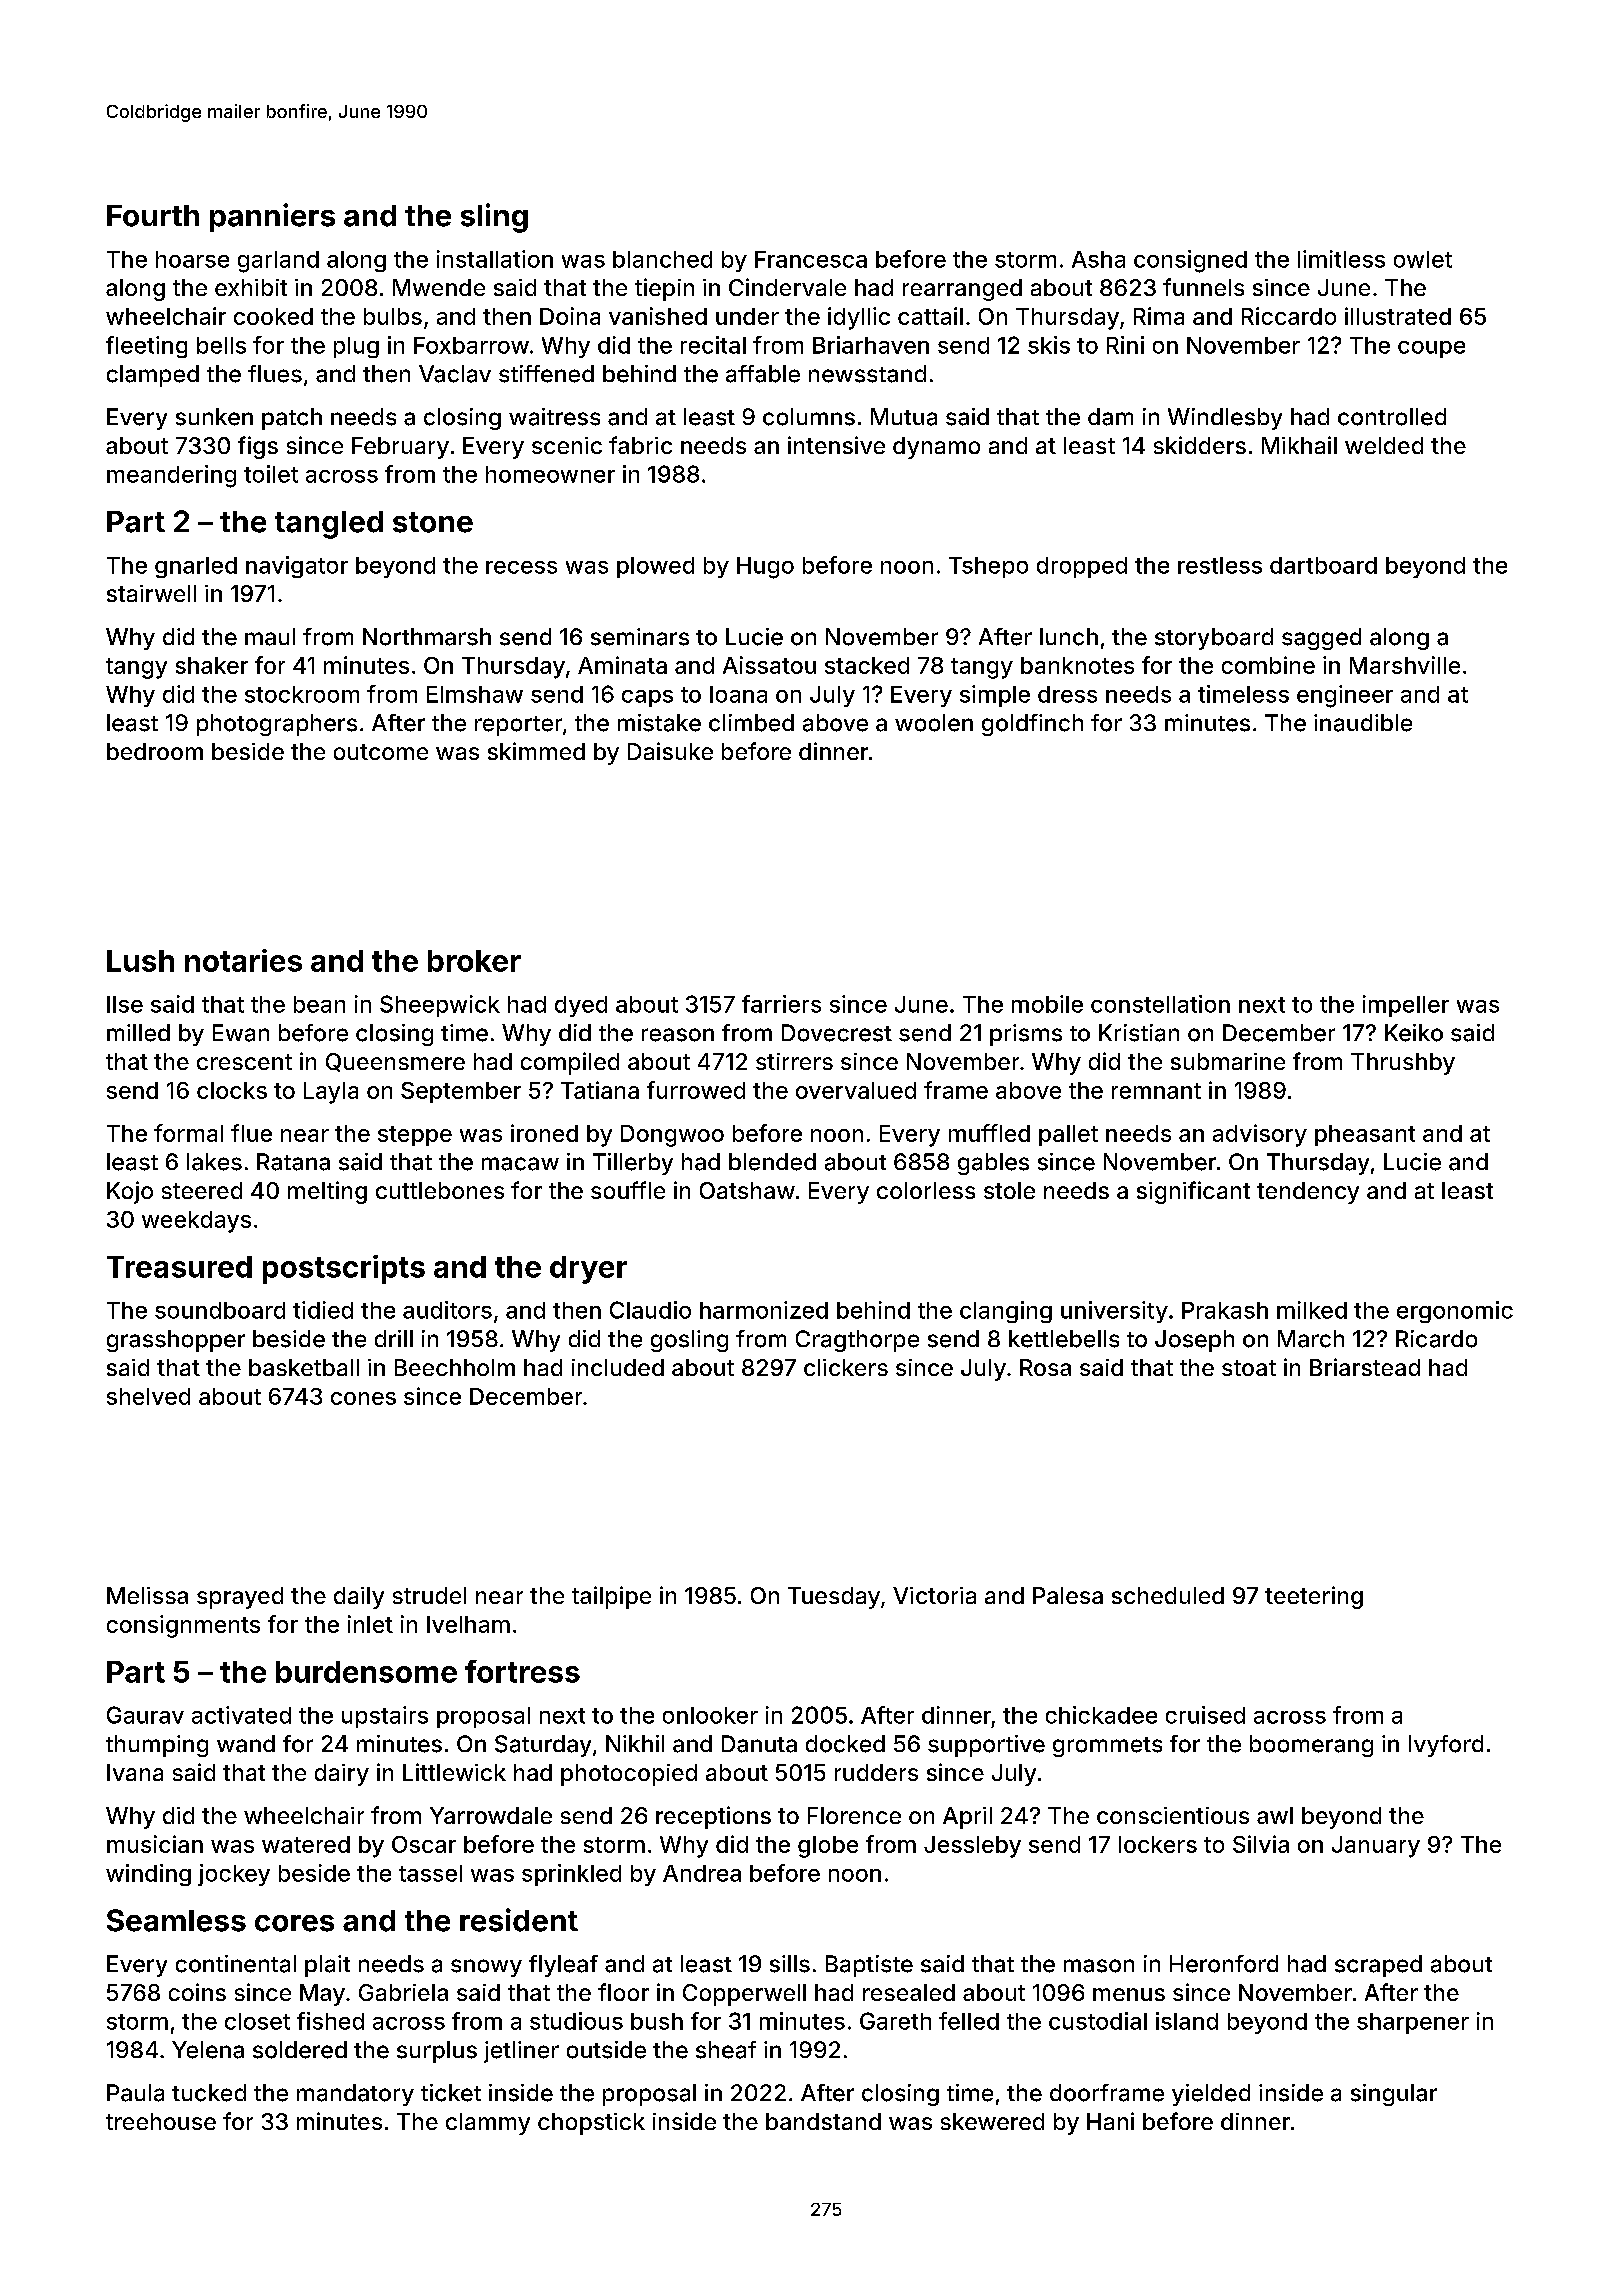  What do you see at coordinates (1225, 1310) in the screenshot?
I see `Prakash` at bounding box center [1225, 1310].
